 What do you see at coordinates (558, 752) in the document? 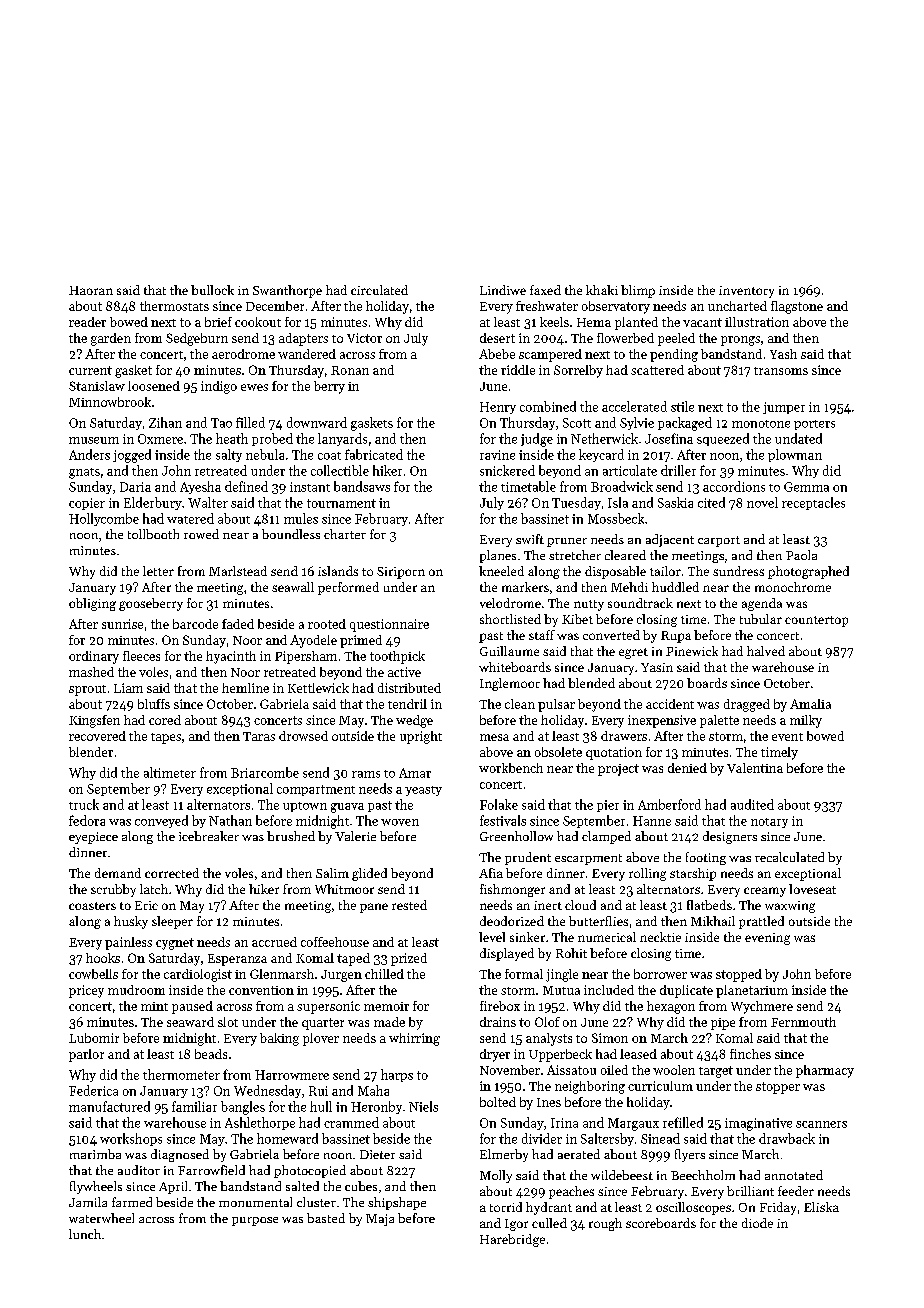
I see `obsolete` at bounding box center [558, 752].
